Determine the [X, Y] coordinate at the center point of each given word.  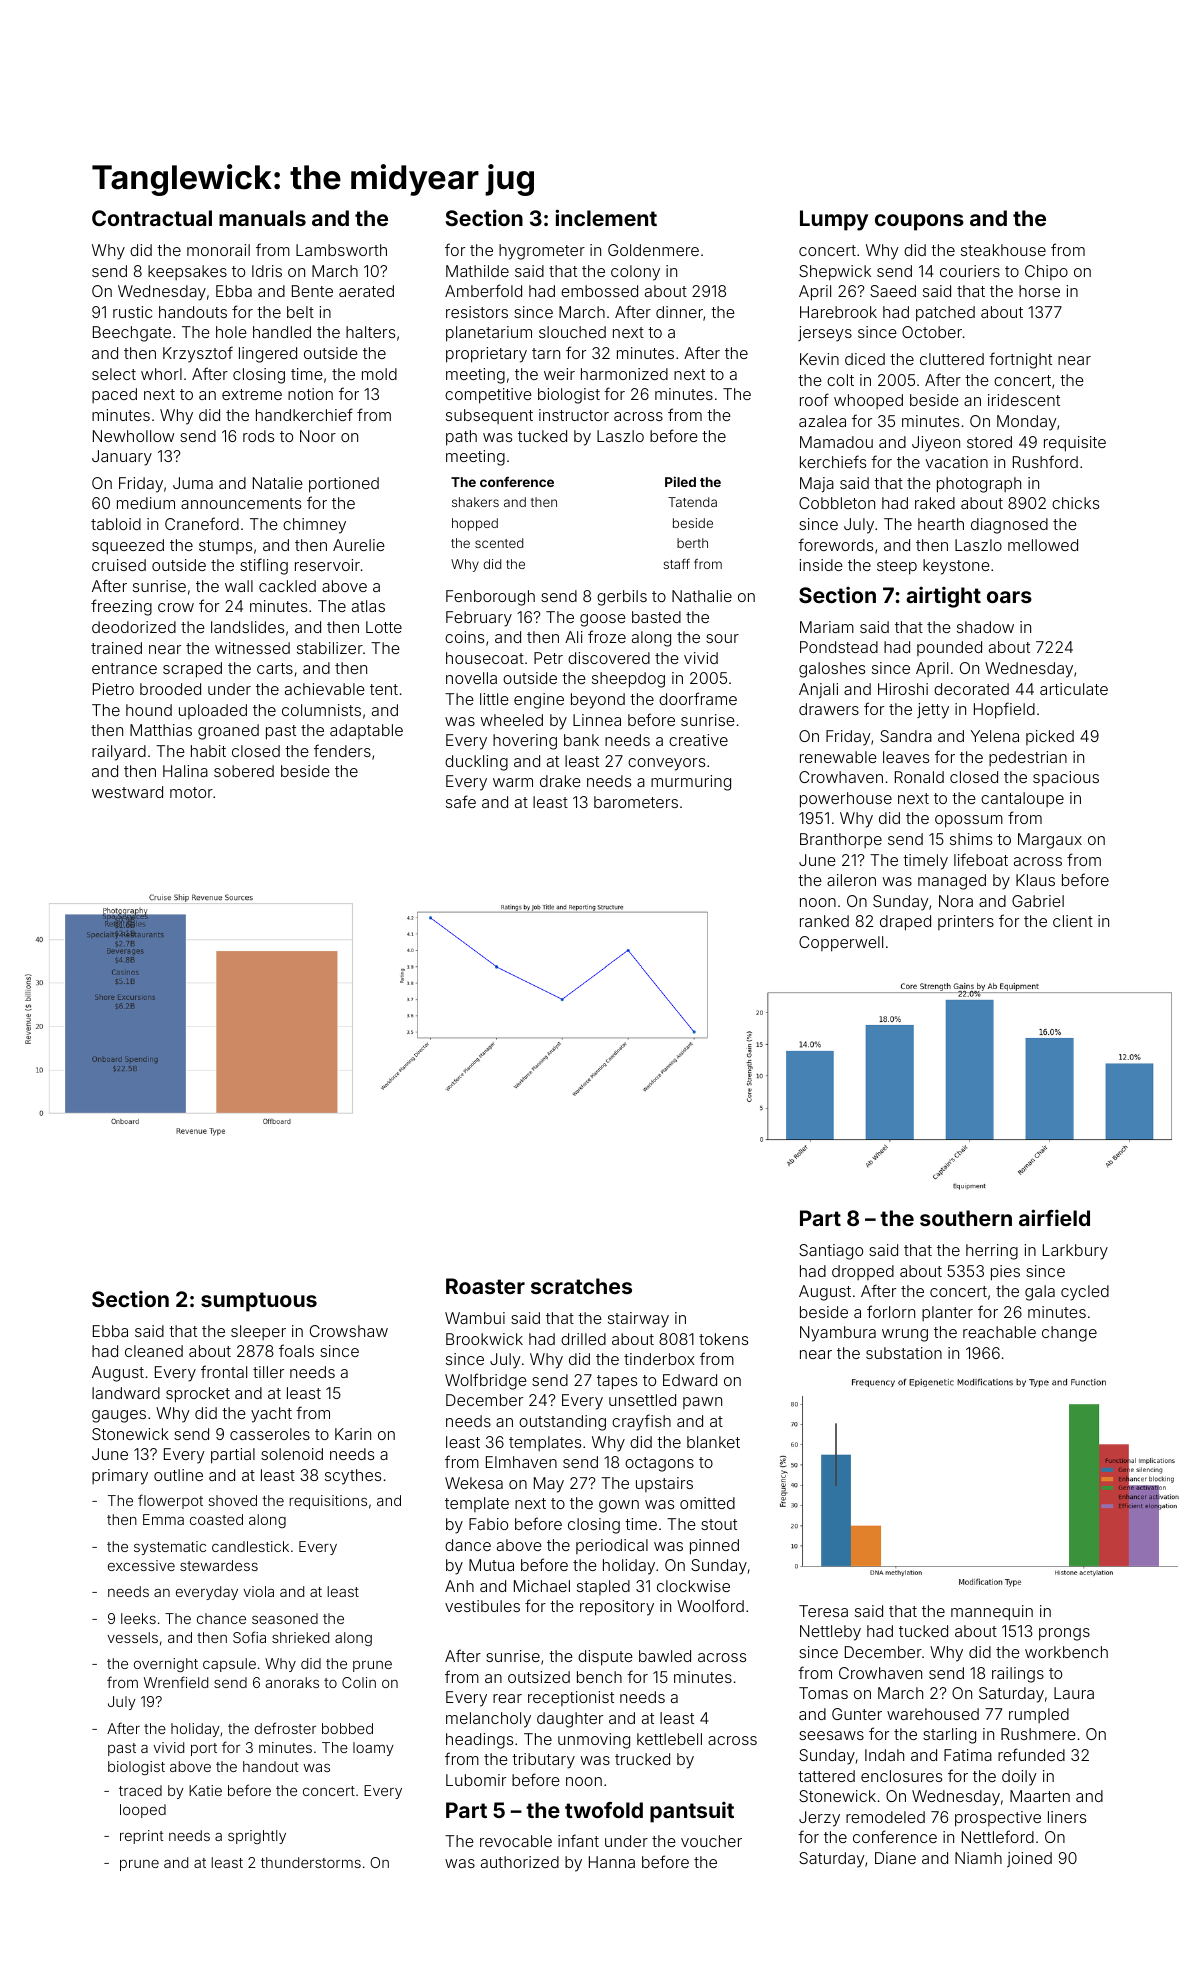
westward [127, 792]
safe [461, 801]
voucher [711, 1841]
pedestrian [1028, 758]
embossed [599, 291]
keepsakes [187, 272]
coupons [919, 222]
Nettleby [830, 1633]
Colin [359, 1682]
